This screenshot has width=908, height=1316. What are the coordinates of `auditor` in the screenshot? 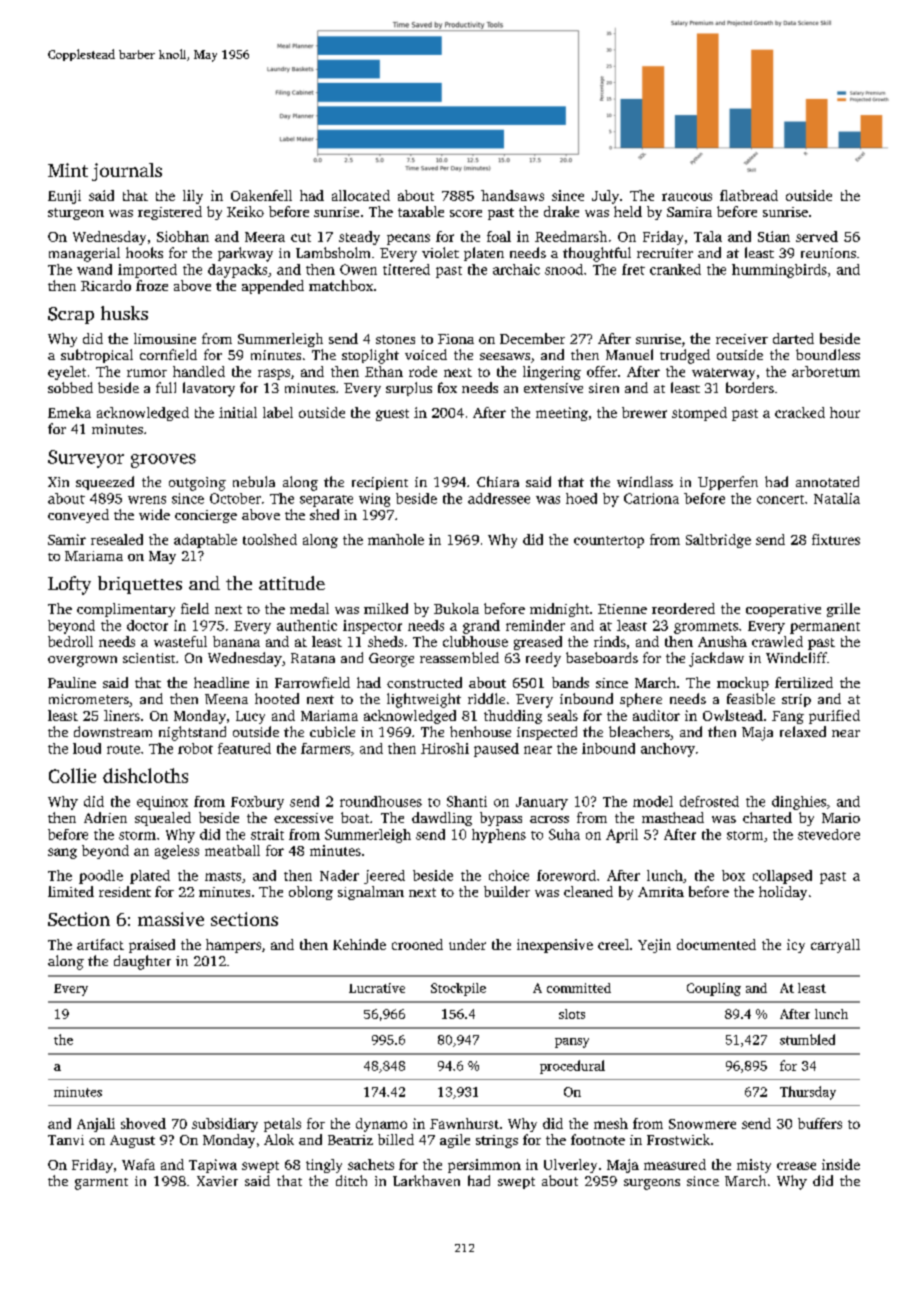 It's located at (656, 715).
